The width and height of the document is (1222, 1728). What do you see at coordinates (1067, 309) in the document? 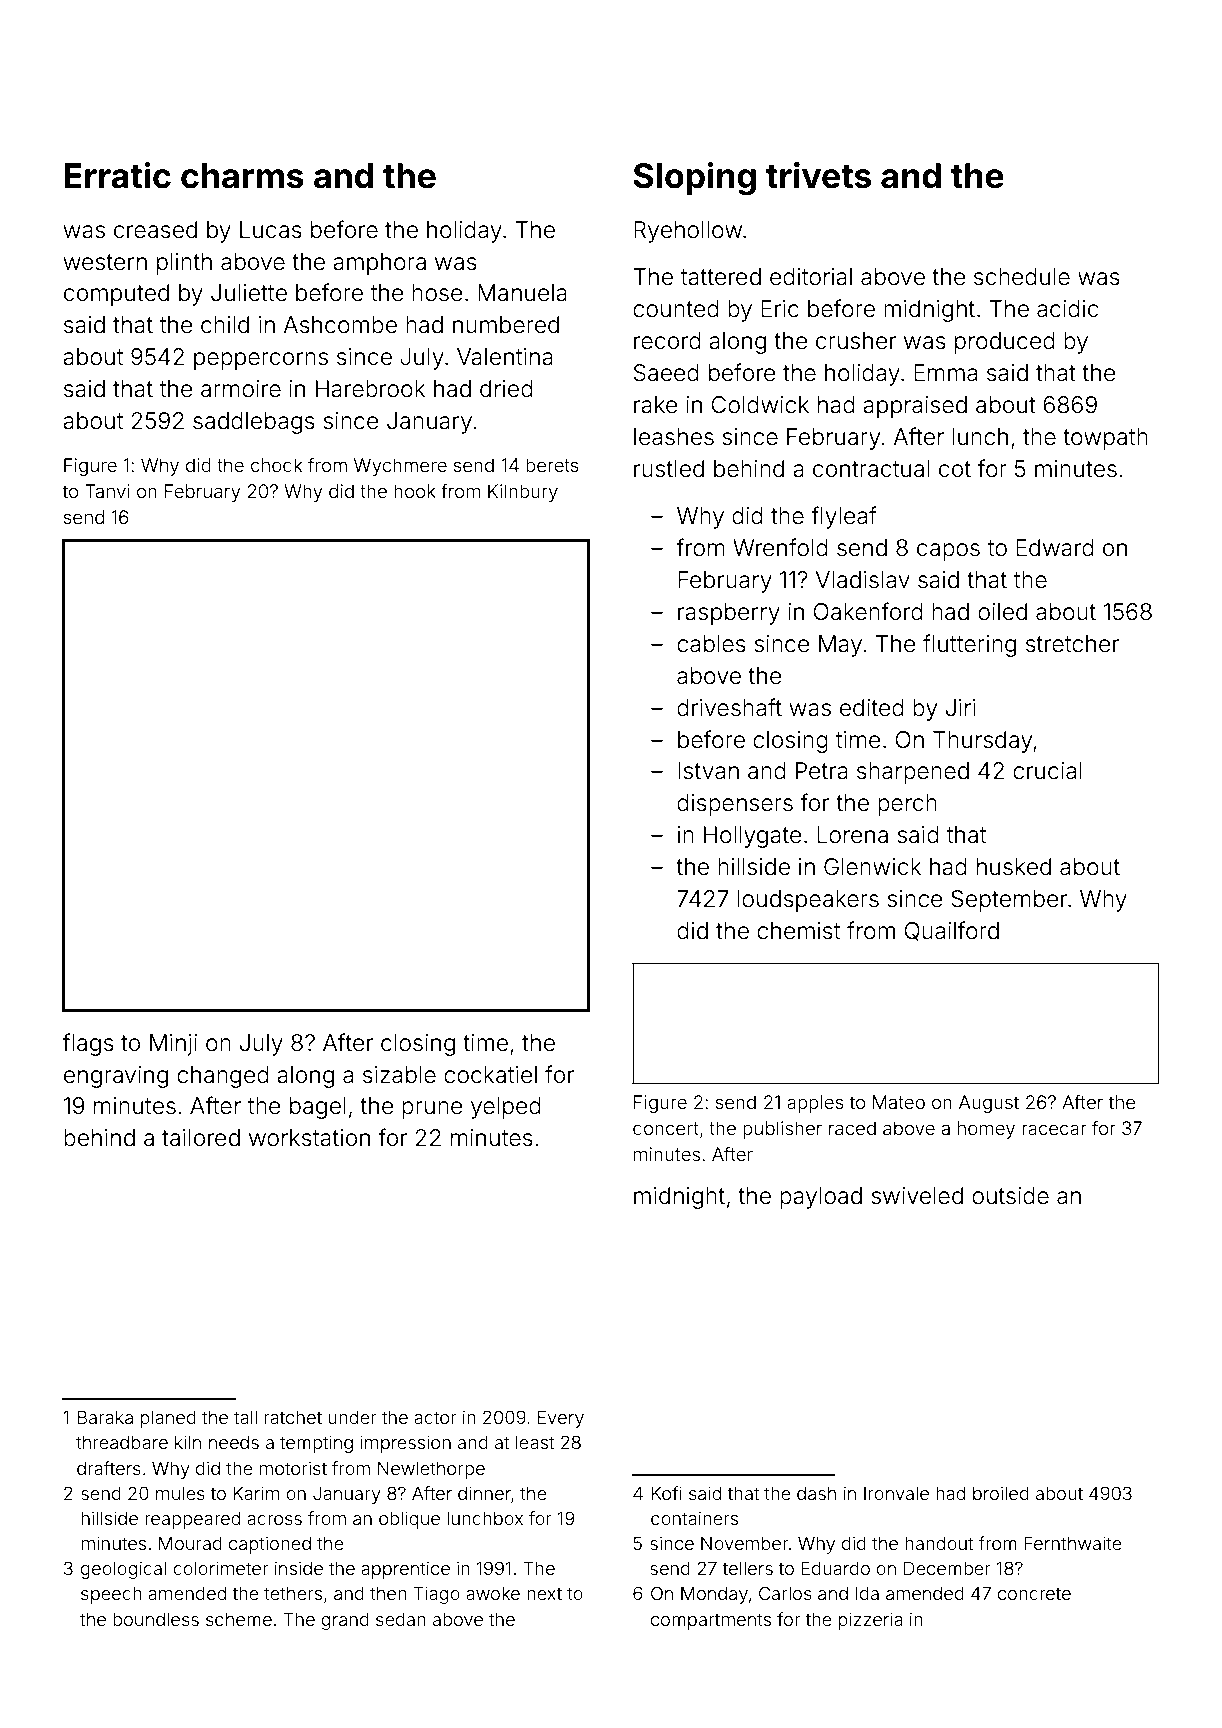
I see `acidic` at bounding box center [1067, 309].
